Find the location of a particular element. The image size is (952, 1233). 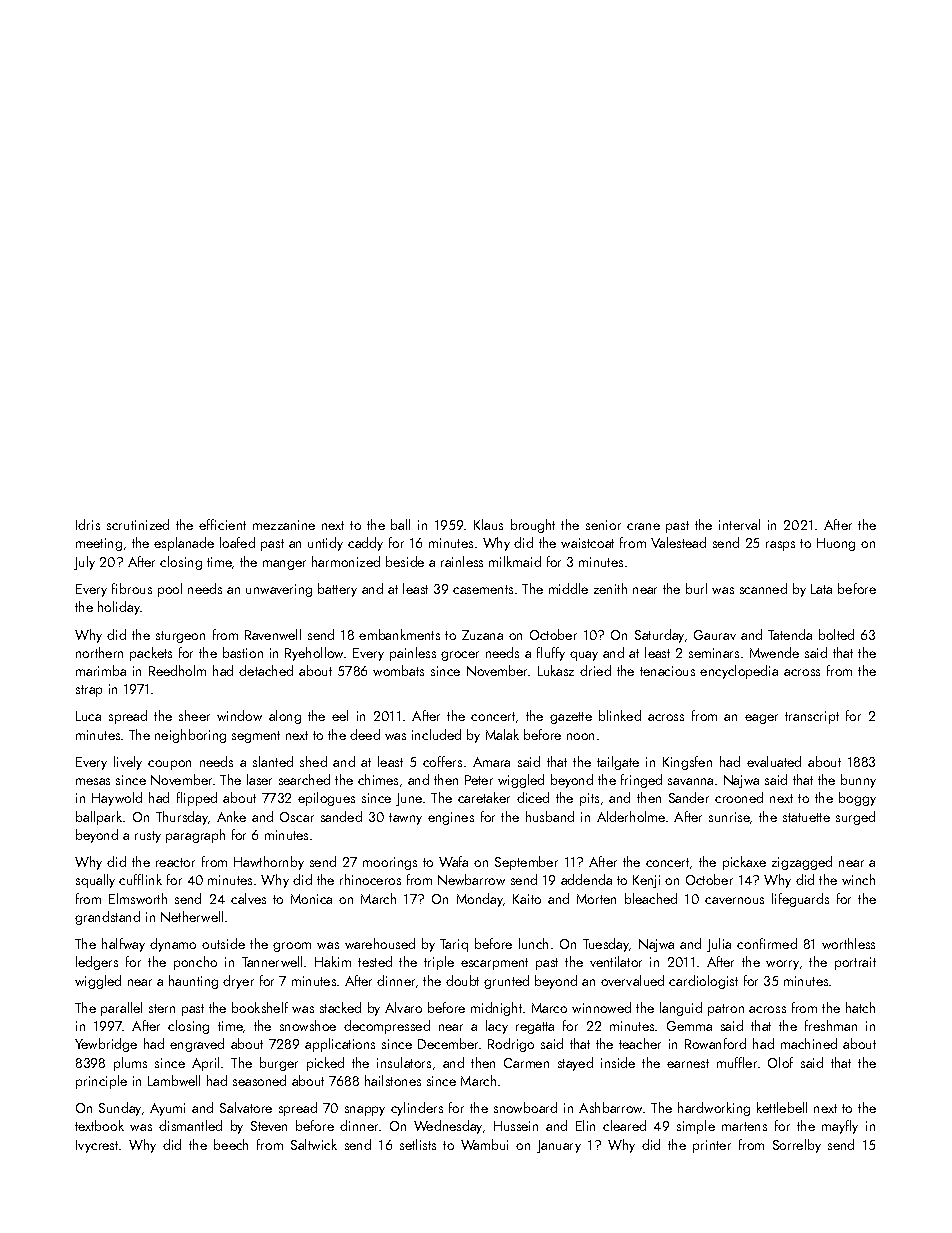

Ravenwell is located at coordinates (273, 634).
